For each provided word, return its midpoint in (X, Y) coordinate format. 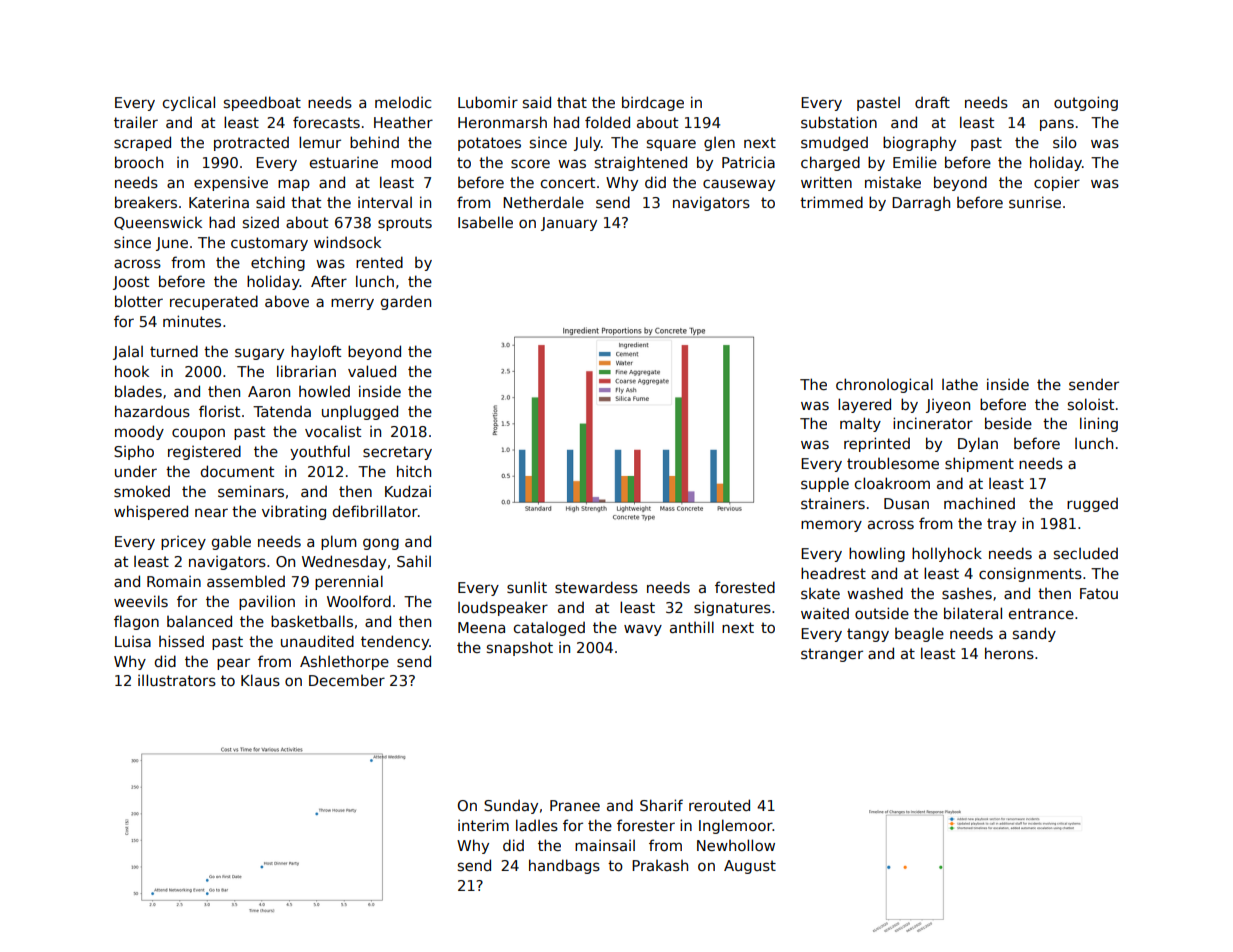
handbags (564, 866)
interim (483, 825)
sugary (259, 354)
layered (864, 405)
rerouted (719, 805)
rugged (1092, 505)
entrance (1041, 613)
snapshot (520, 649)
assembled (246, 581)
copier (1057, 183)
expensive (231, 183)
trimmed (831, 202)
